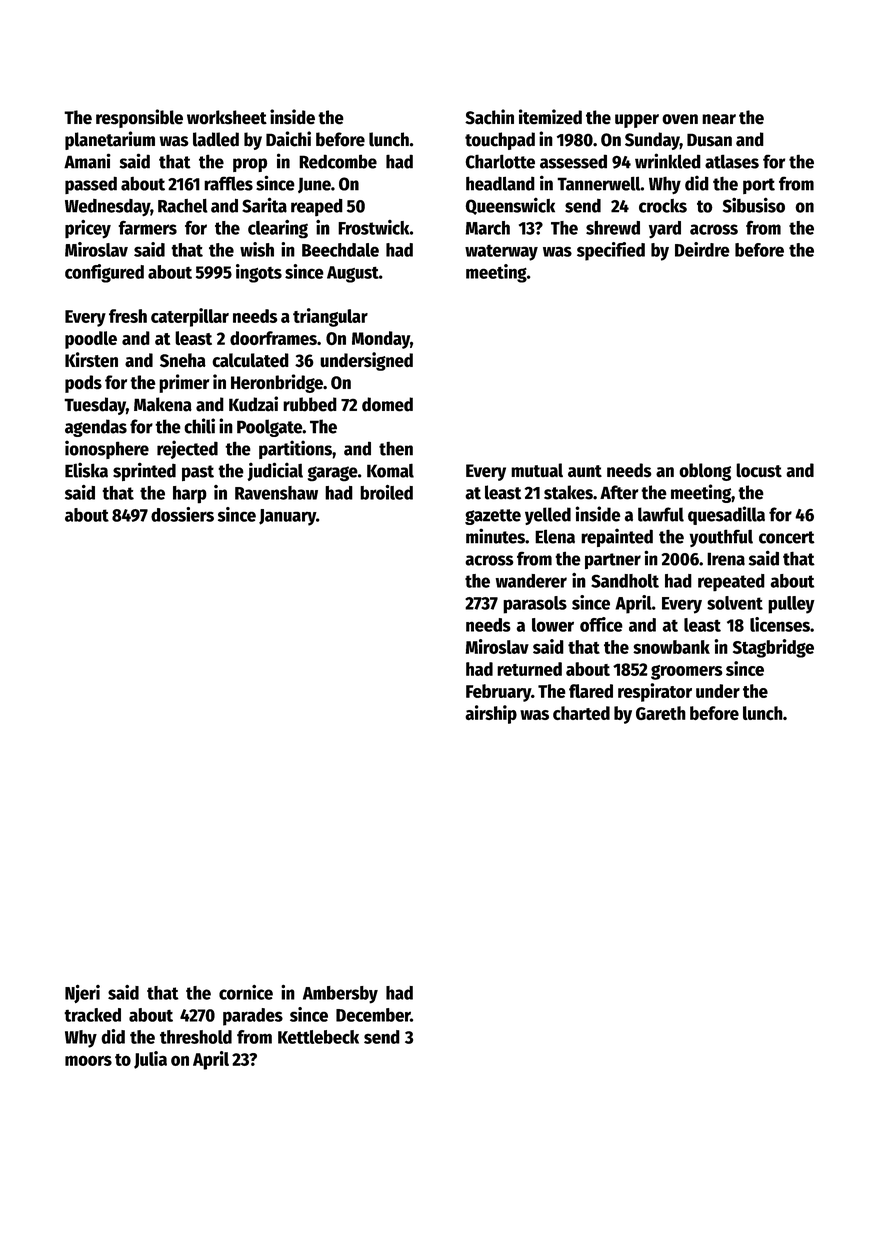 This page has height=1247, width=879. Describe the element at coordinates (619, 492) in the page. I see `After` at that location.
